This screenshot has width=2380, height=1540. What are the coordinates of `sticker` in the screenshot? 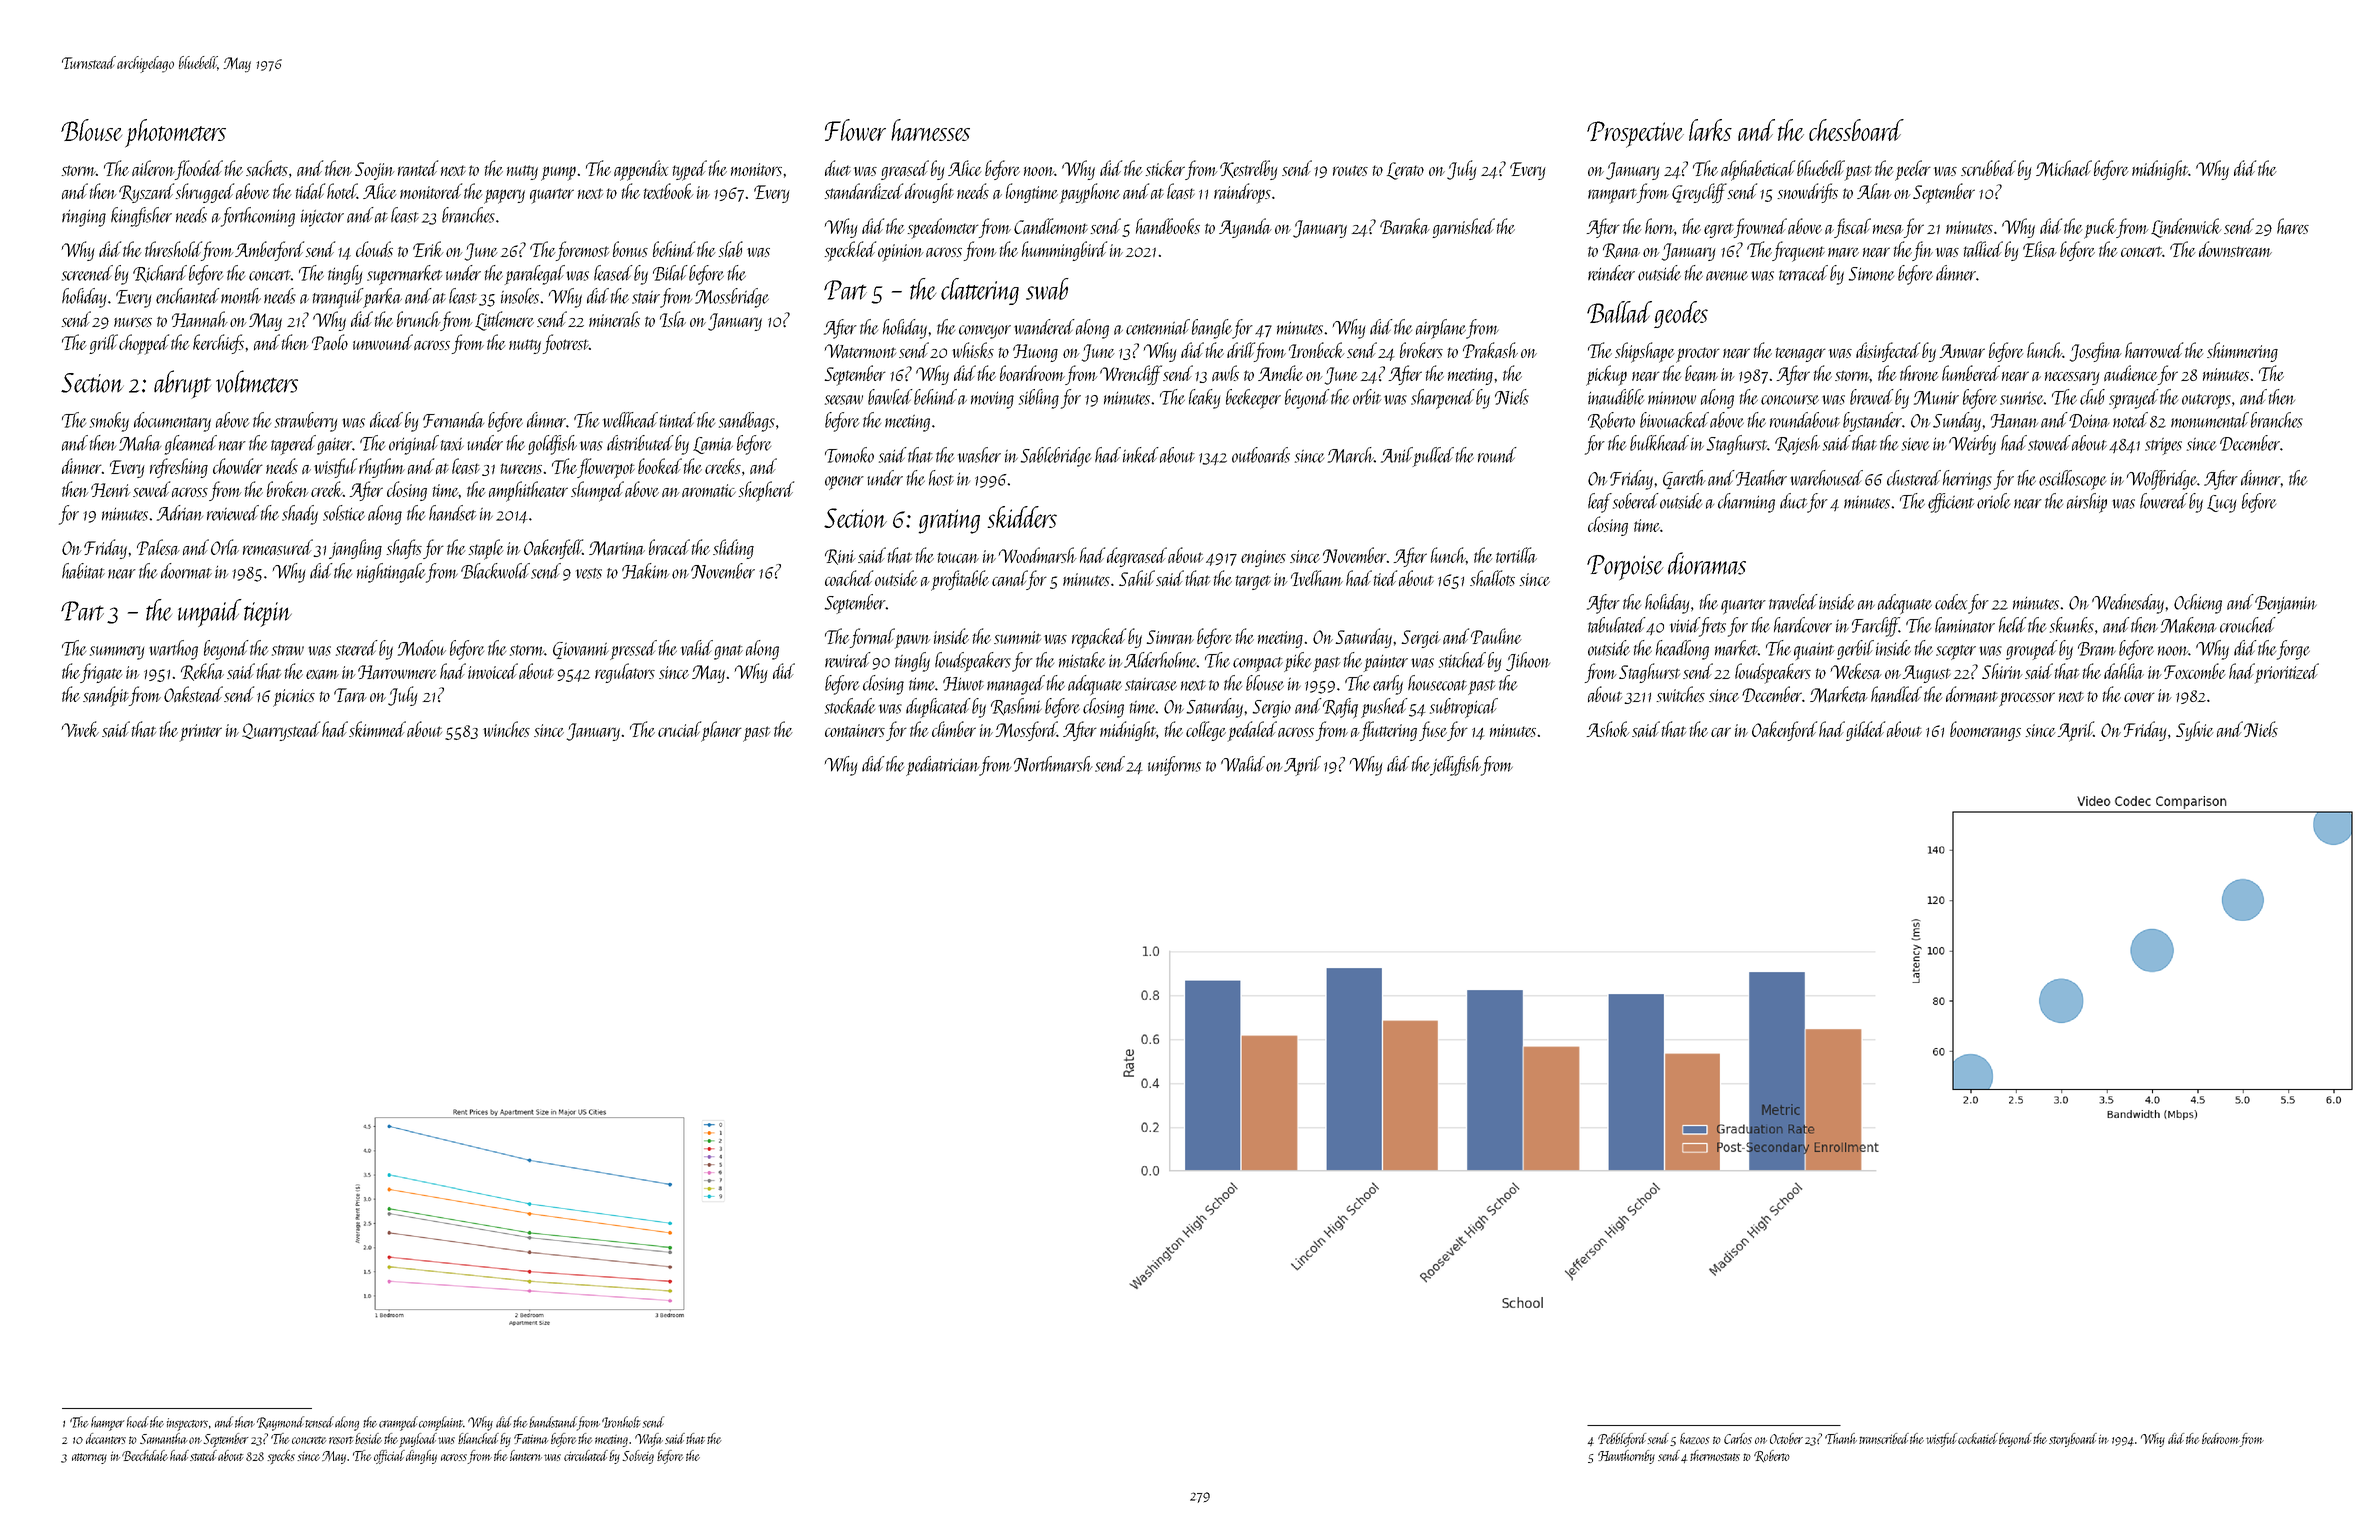 It's located at (1165, 168).
